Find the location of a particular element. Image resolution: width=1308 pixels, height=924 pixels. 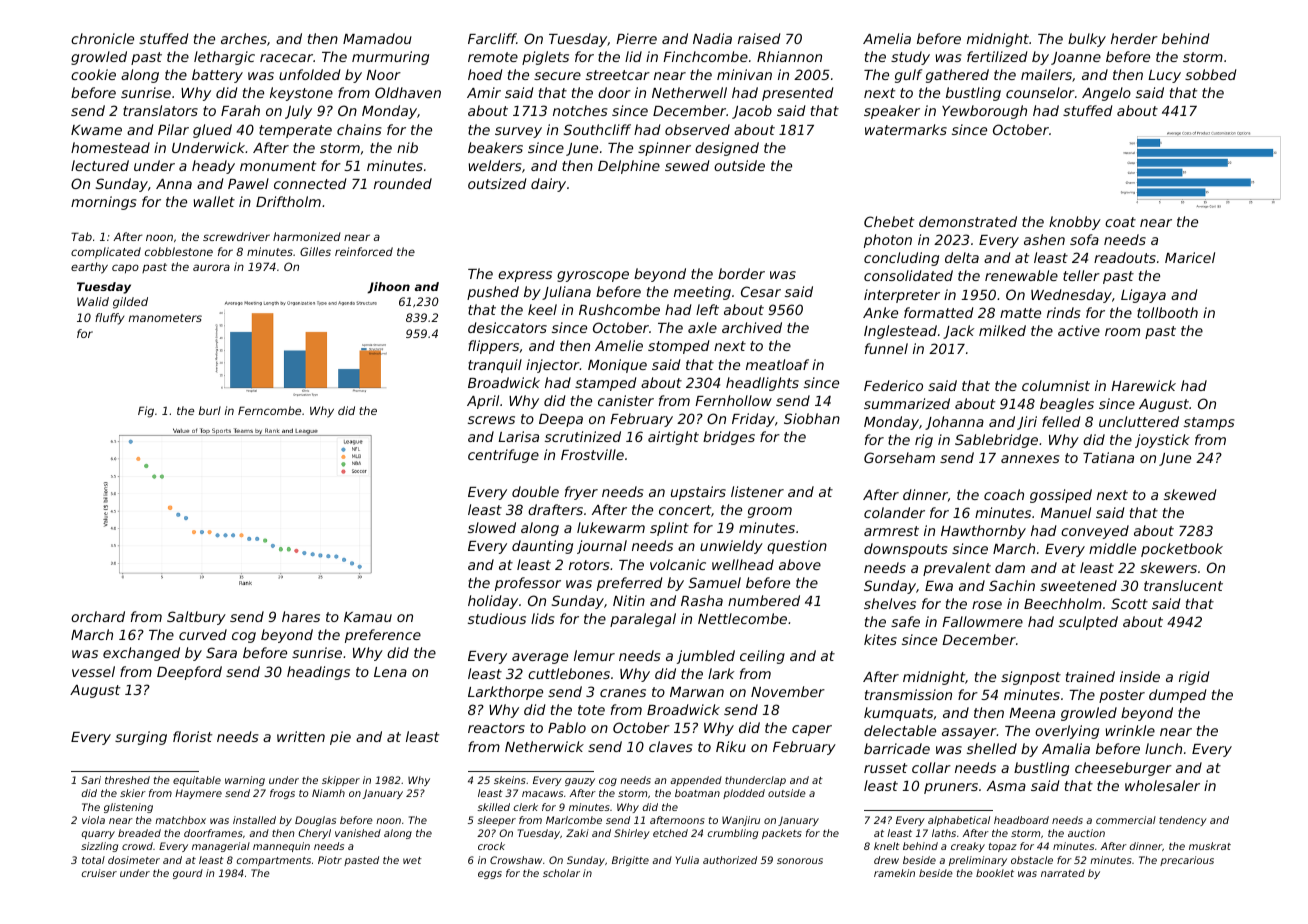

milked is located at coordinates (1002, 330).
